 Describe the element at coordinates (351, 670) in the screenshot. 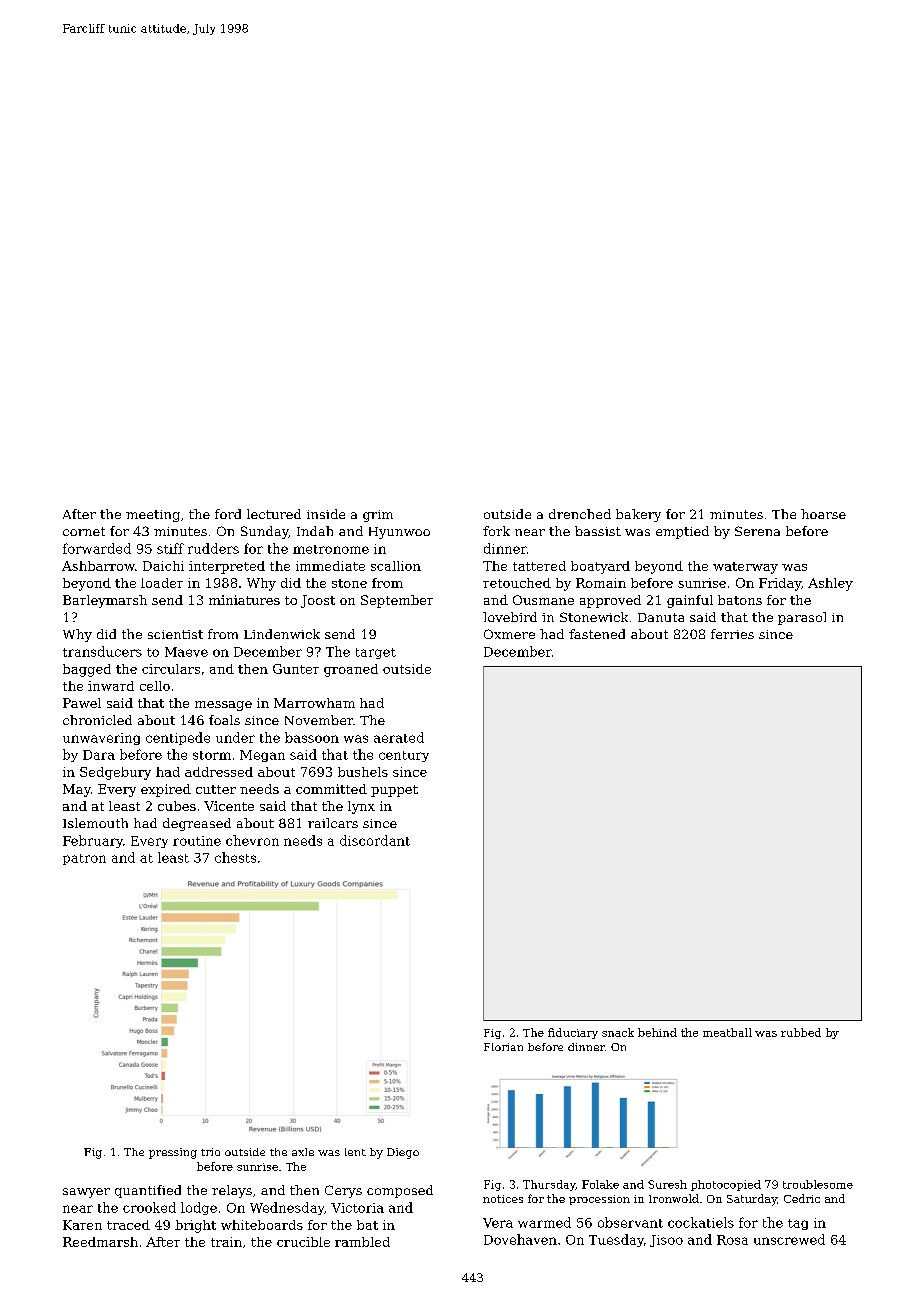

I see `groaned` at that location.
